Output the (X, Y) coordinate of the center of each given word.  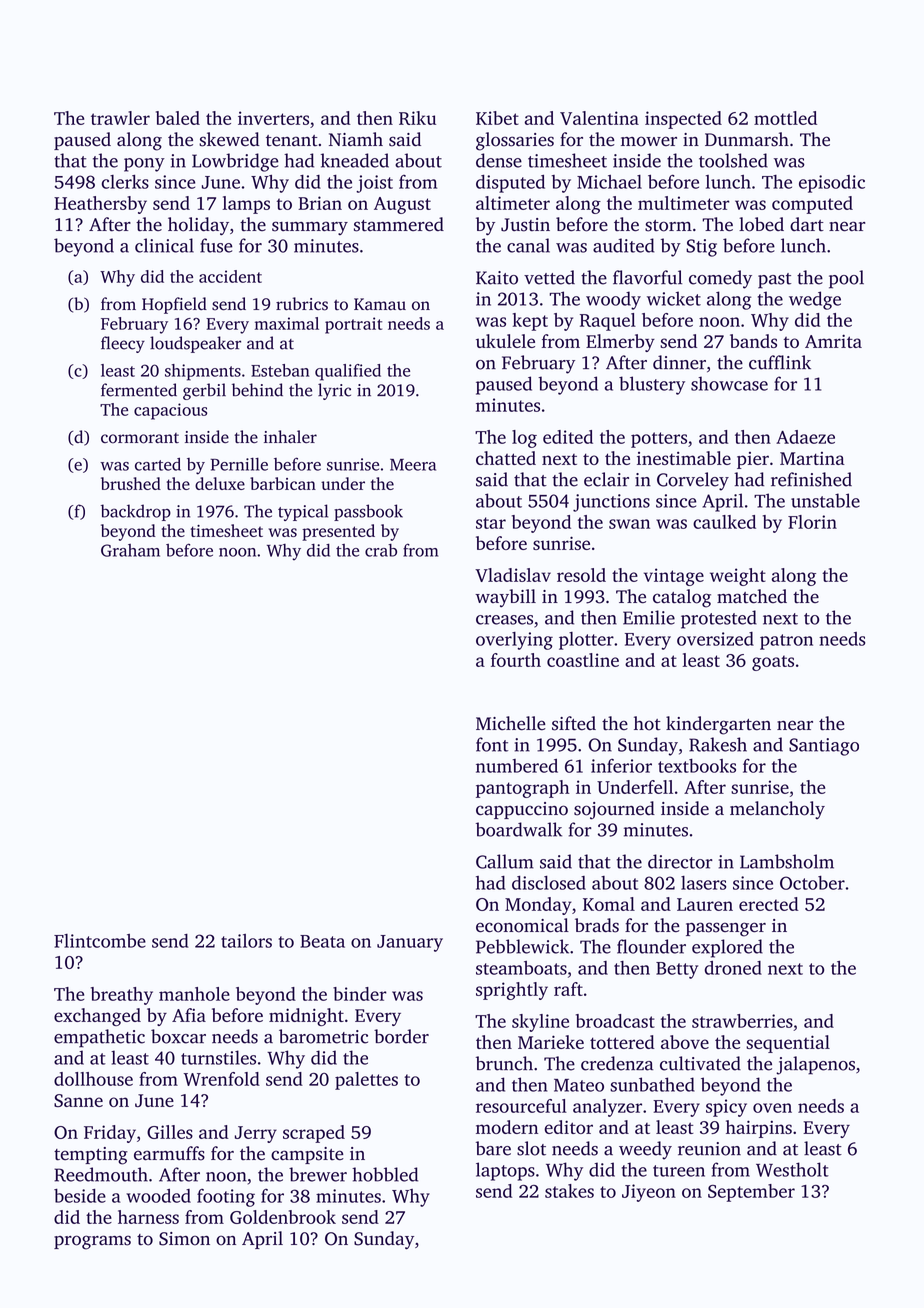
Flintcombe (100, 941)
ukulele (505, 341)
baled (178, 118)
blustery (652, 385)
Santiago (824, 747)
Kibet (497, 118)
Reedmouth (101, 1174)
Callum (505, 861)
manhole (194, 994)
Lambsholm (787, 861)
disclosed (549, 883)
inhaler (290, 437)
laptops (505, 1171)
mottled (785, 118)
